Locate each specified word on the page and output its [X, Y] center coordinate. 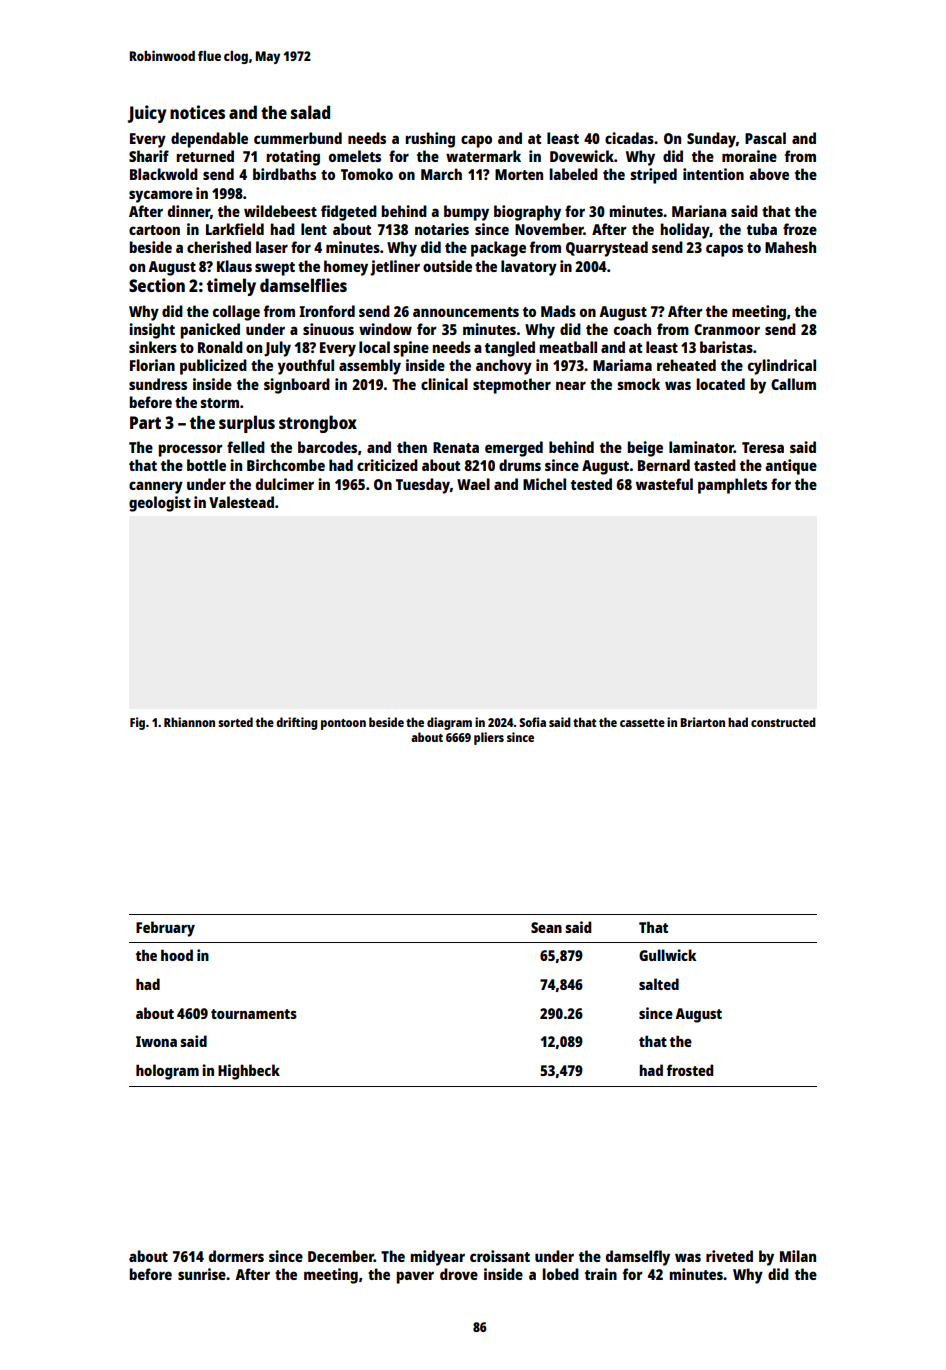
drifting [297, 723]
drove [459, 1274]
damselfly [638, 1258]
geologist [160, 504]
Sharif [149, 156]
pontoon [343, 724]
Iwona [156, 1041]
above [769, 174]
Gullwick [667, 955]
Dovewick [582, 156]
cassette [642, 723]
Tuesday [423, 486]
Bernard [664, 465]
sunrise [202, 1274]
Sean [546, 927]
